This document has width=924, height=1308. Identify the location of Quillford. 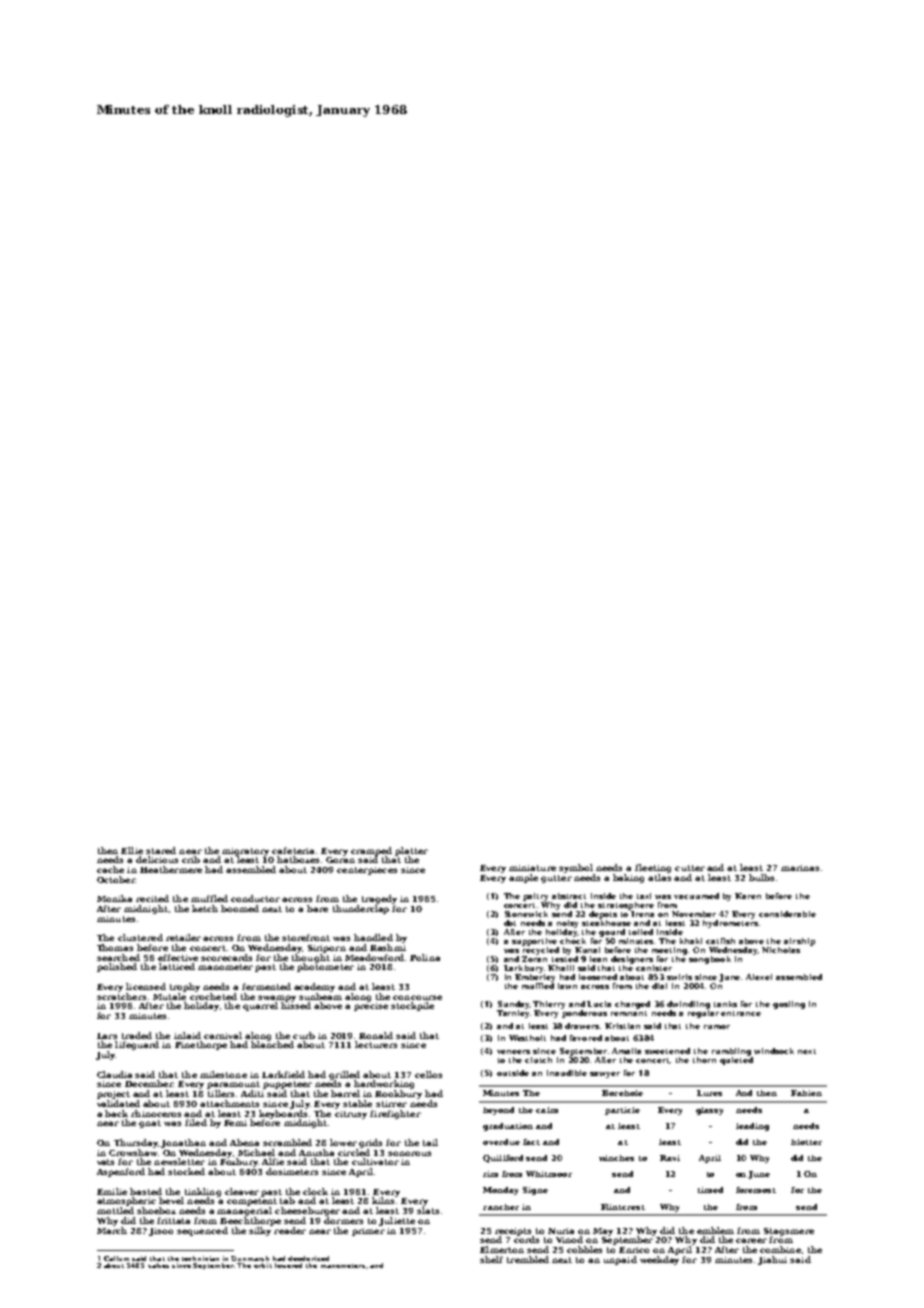
(503, 1159).
